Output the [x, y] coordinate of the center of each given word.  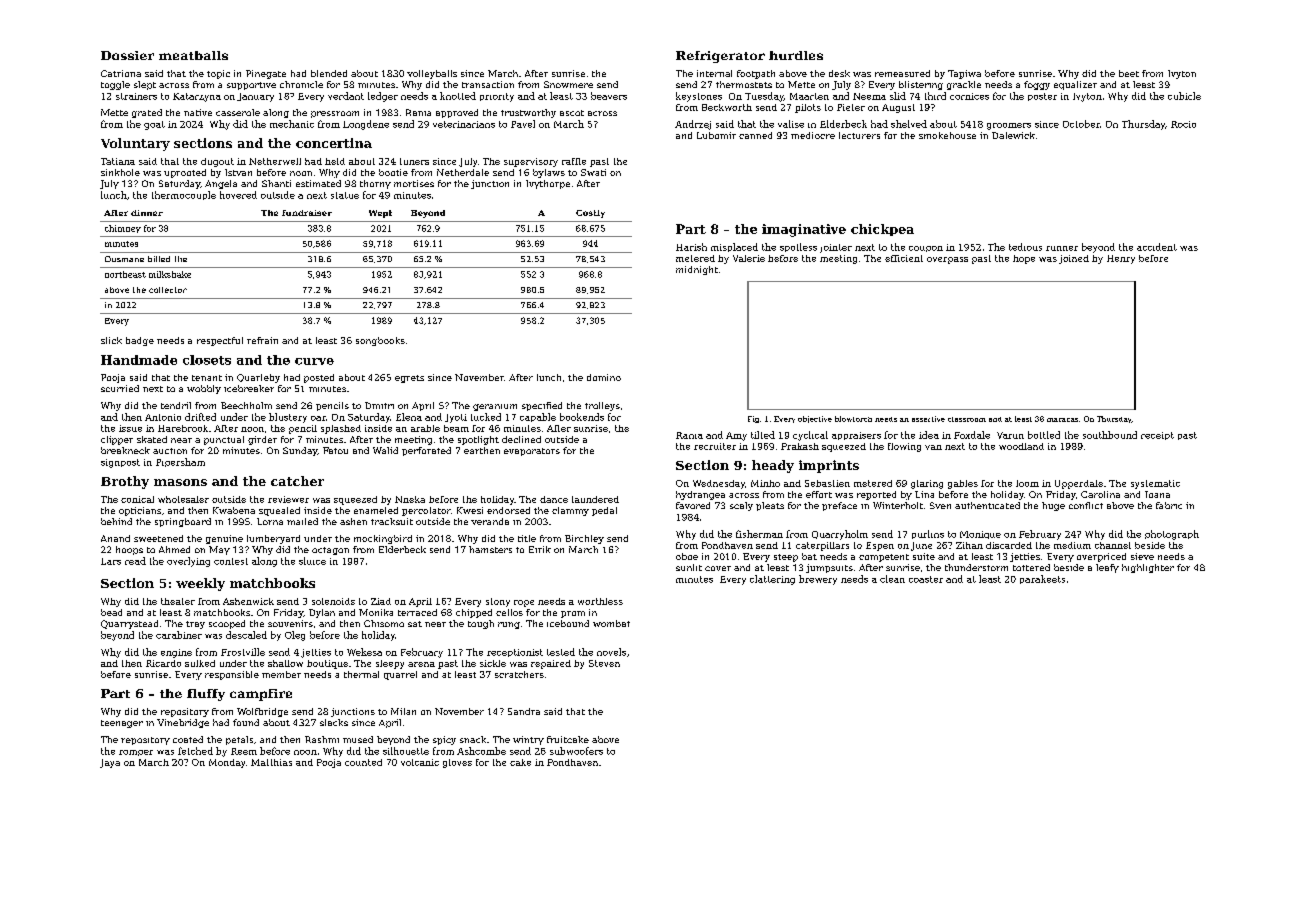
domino [604, 377]
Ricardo [163, 663]
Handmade [139, 360]
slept [145, 85]
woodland [1021, 446]
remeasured [902, 73]
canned [755, 135]
